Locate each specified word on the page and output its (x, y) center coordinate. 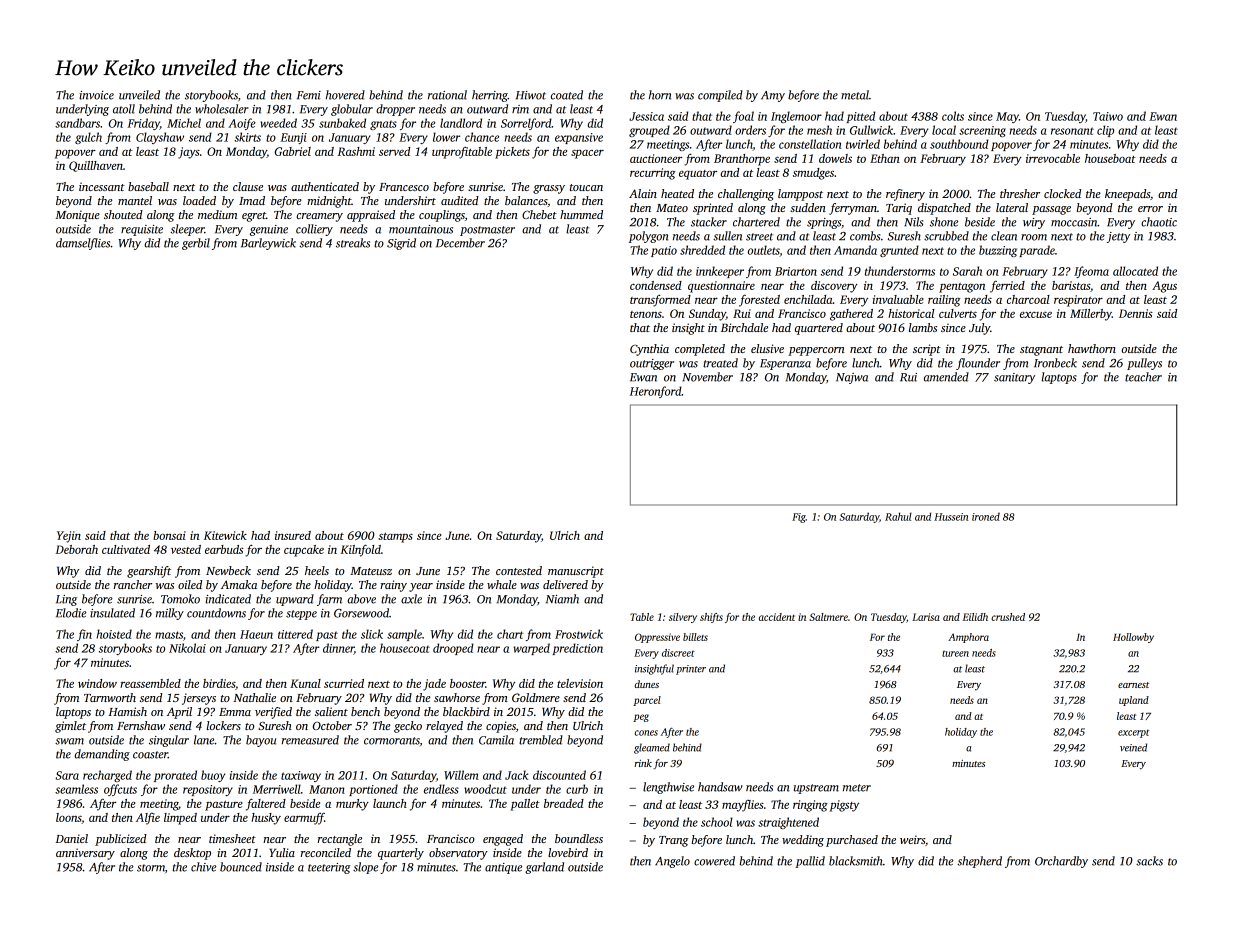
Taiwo (1108, 116)
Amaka (239, 584)
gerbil (196, 244)
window (97, 683)
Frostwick (579, 634)
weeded (278, 123)
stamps (395, 537)
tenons (646, 314)
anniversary (85, 854)
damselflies (83, 244)
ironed (986, 516)
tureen (955, 653)
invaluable (898, 299)
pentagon (962, 288)
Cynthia (649, 350)
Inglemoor (796, 117)
